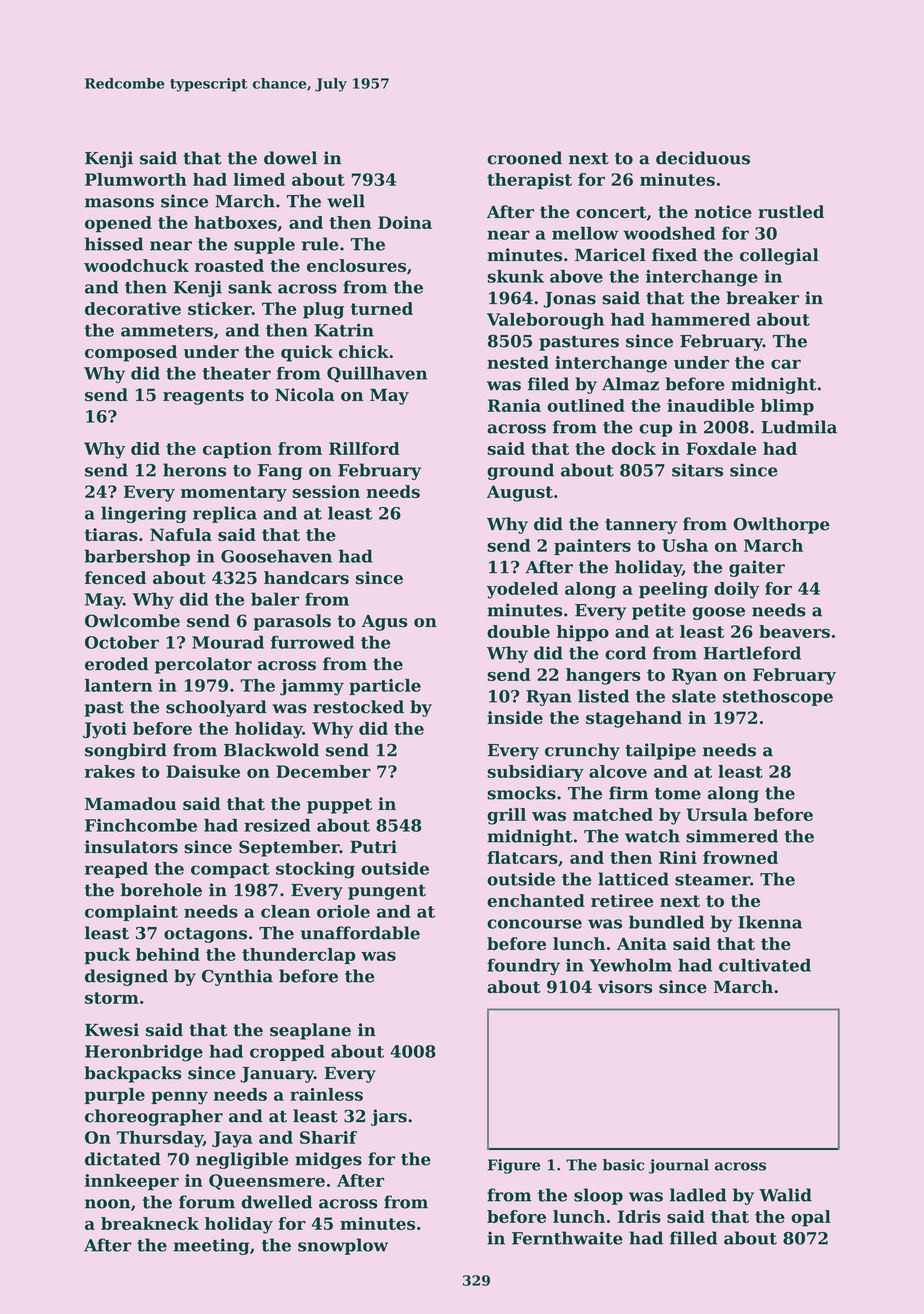 The image size is (924, 1314). I want to click on Rillford, so click(364, 448).
